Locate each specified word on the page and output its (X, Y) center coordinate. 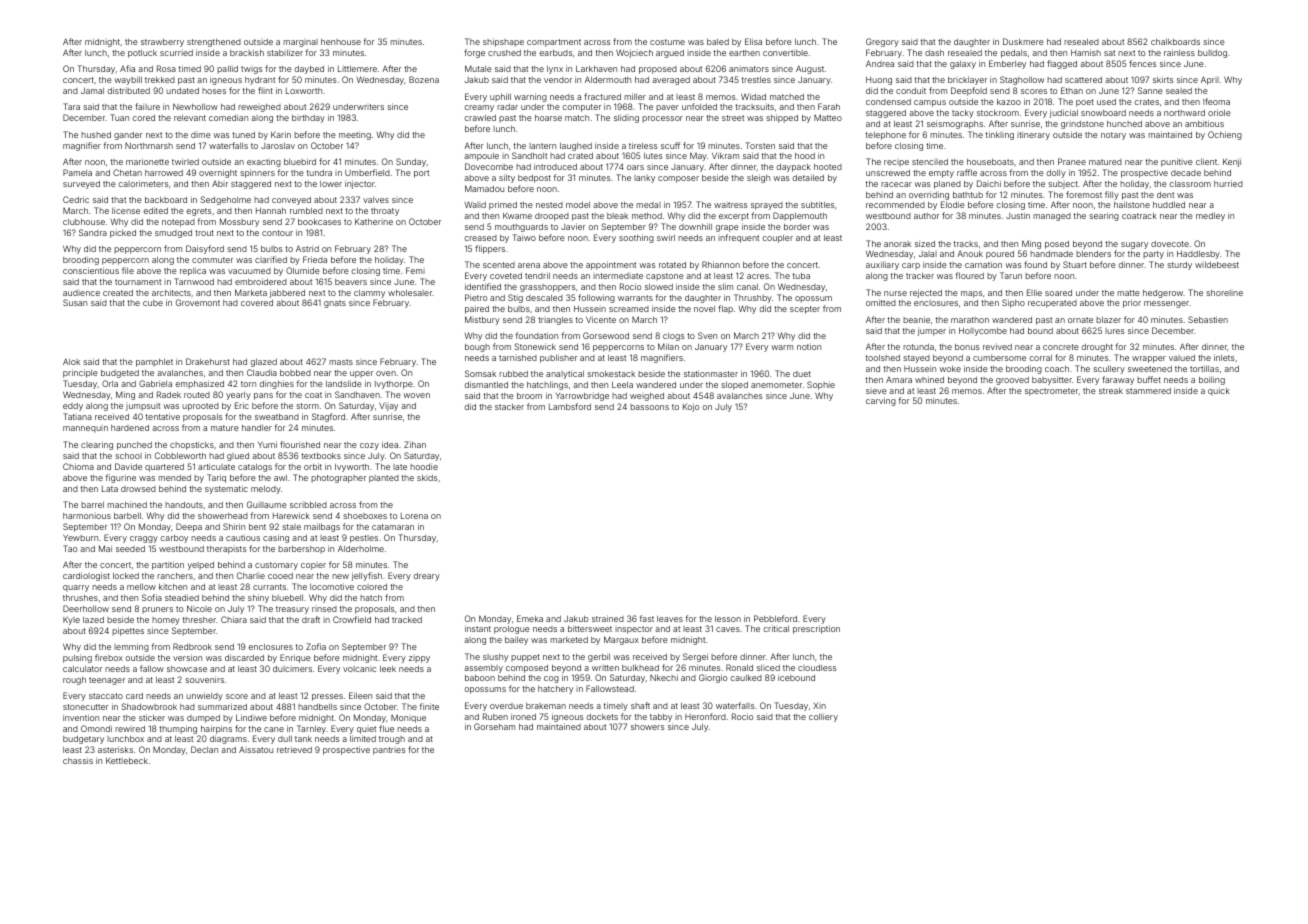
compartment (554, 43)
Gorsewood (606, 335)
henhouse (341, 42)
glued (238, 457)
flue (386, 728)
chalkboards (1175, 42)
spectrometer (1051, 392)
